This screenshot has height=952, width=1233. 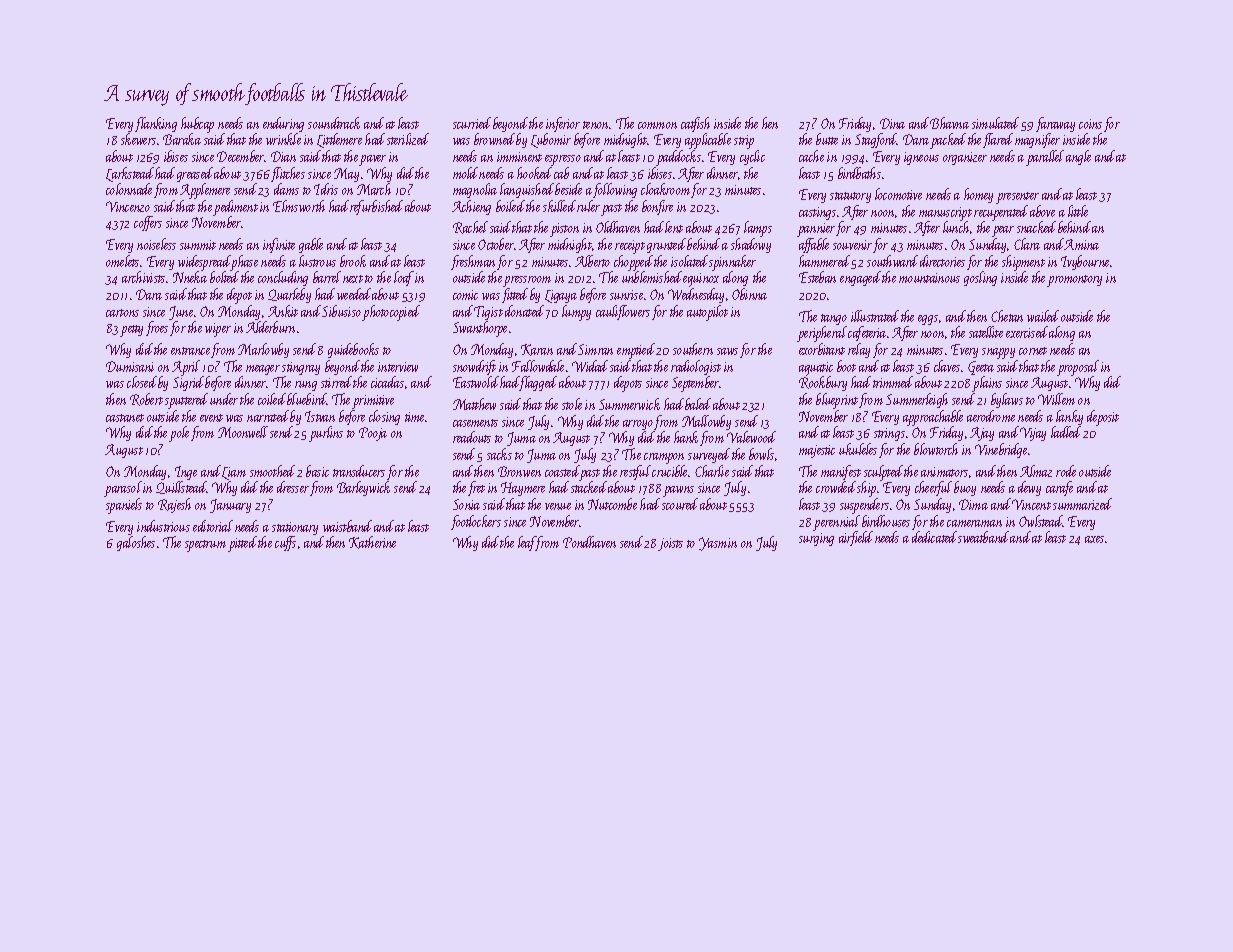 I want to click on cuffs, so click(x=285, y=543).
